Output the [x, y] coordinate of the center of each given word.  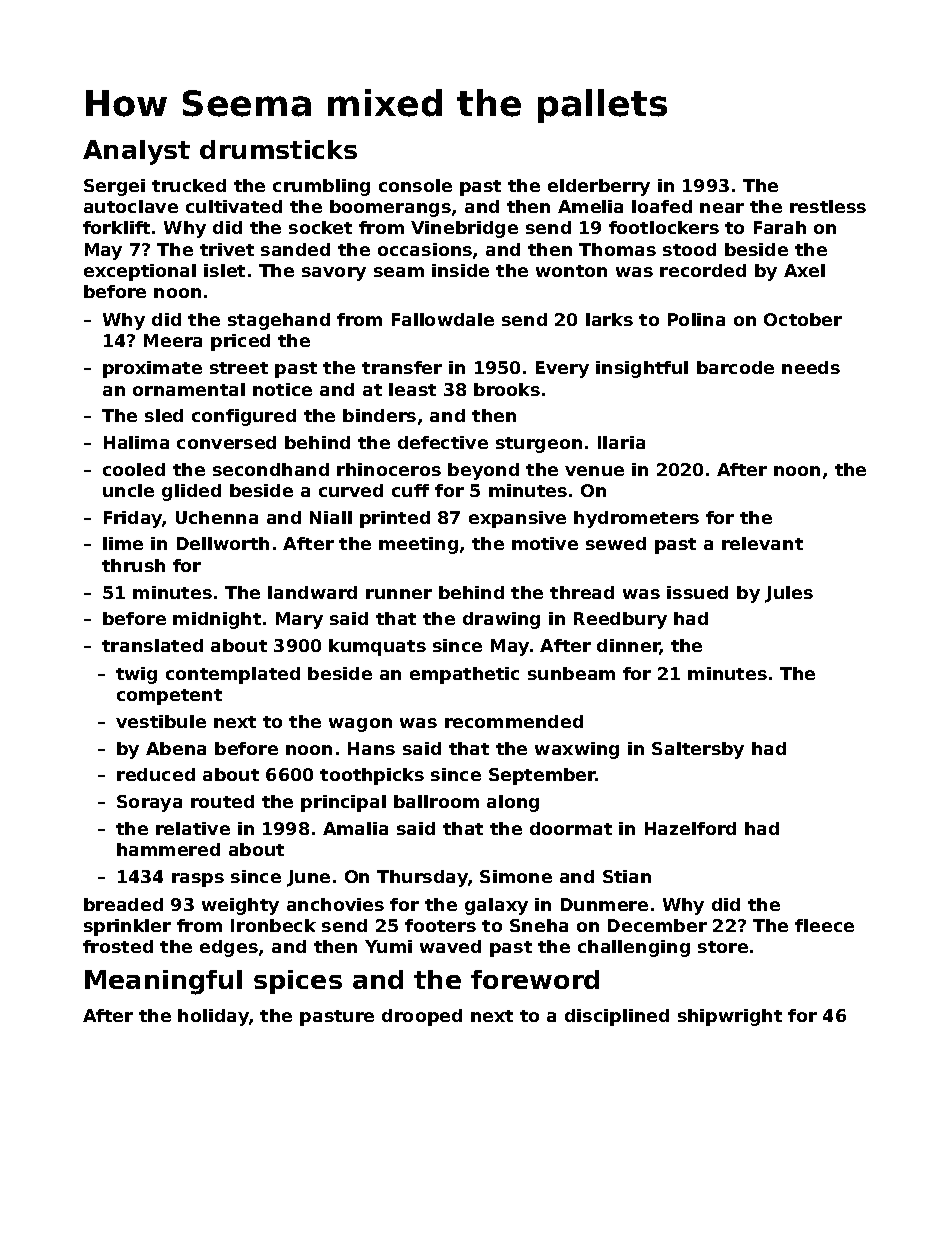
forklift [116, 227]
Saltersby [698, 750]
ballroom [436, 801]
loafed [662, 206]
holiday [213, 1017]
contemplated [233, 675]
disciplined [617, 1017]
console [415, 185]
